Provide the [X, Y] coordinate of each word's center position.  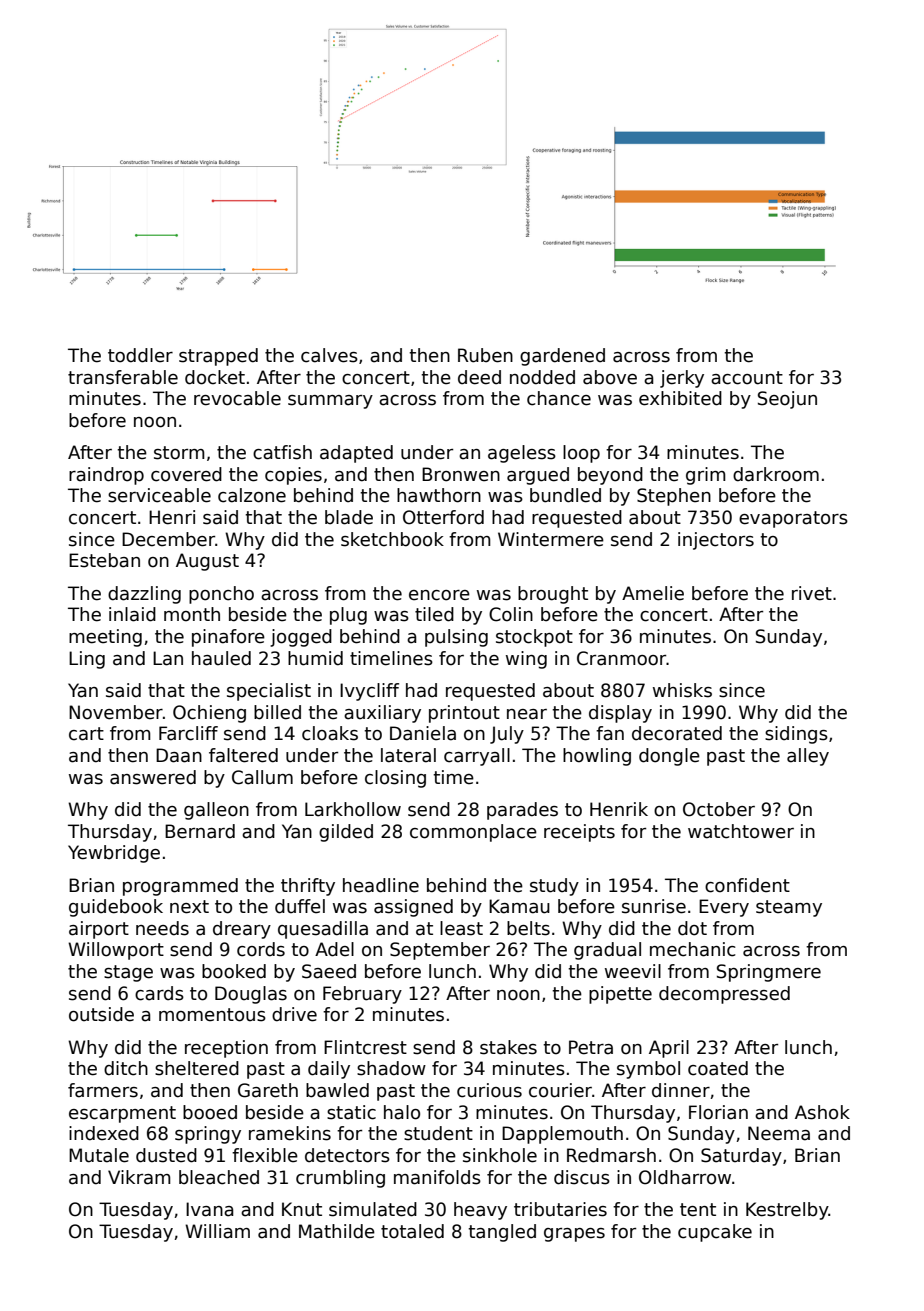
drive [294, 1014]
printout [464, 714]
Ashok [822, 1112]
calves [329, 355]
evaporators [793, 519]
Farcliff [188, 733]
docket [215, 377]
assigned [413, 908]
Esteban [104, 560]
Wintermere [551, 539]
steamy [789, 908]
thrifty [308, 887]
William [217, 1231]
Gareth [268, 1090]
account [747, 378]
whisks [682, 690]
